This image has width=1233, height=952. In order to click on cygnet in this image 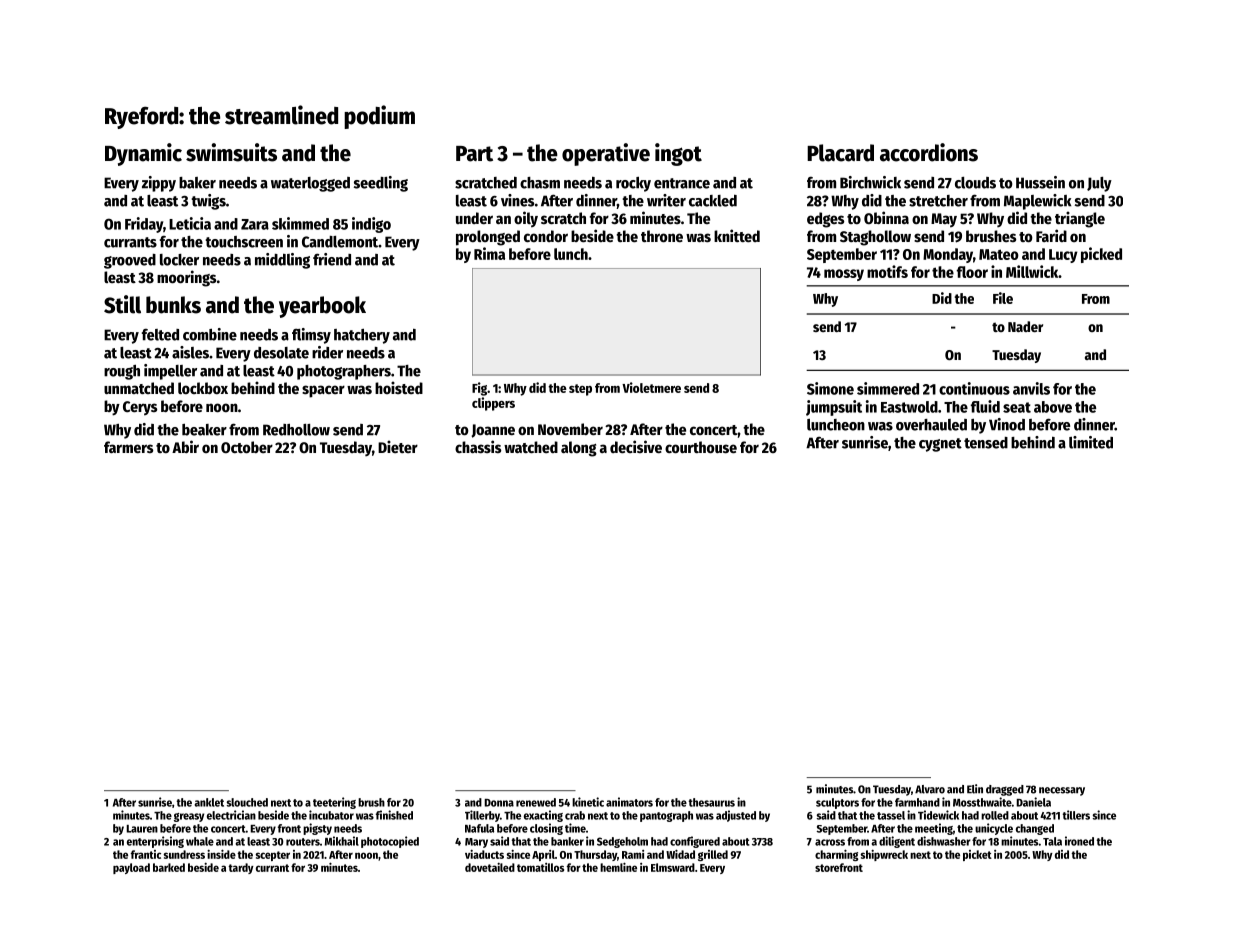, I will do `click(940, 445)`.
